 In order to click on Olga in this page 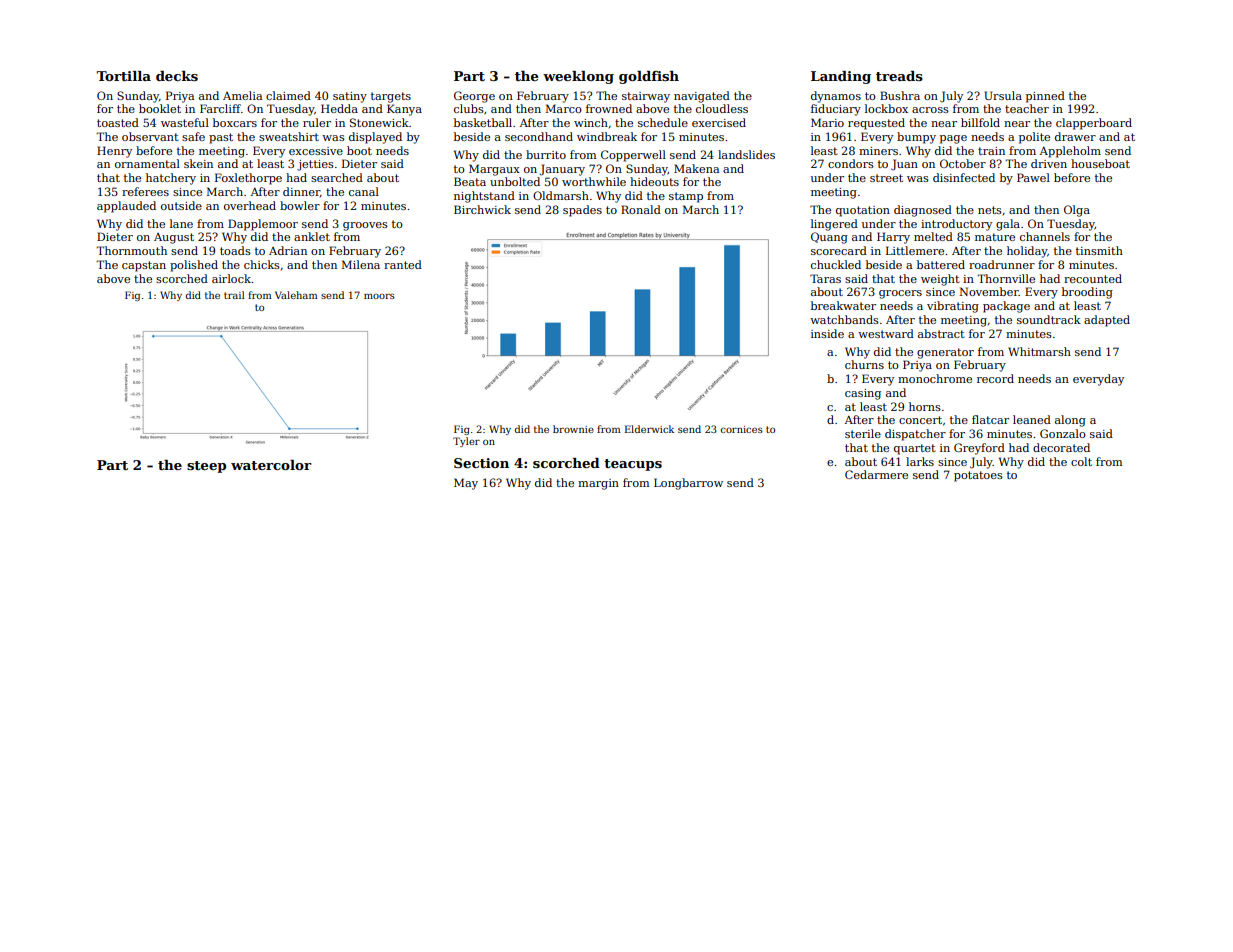, I will do `click(1077, 211)`.
